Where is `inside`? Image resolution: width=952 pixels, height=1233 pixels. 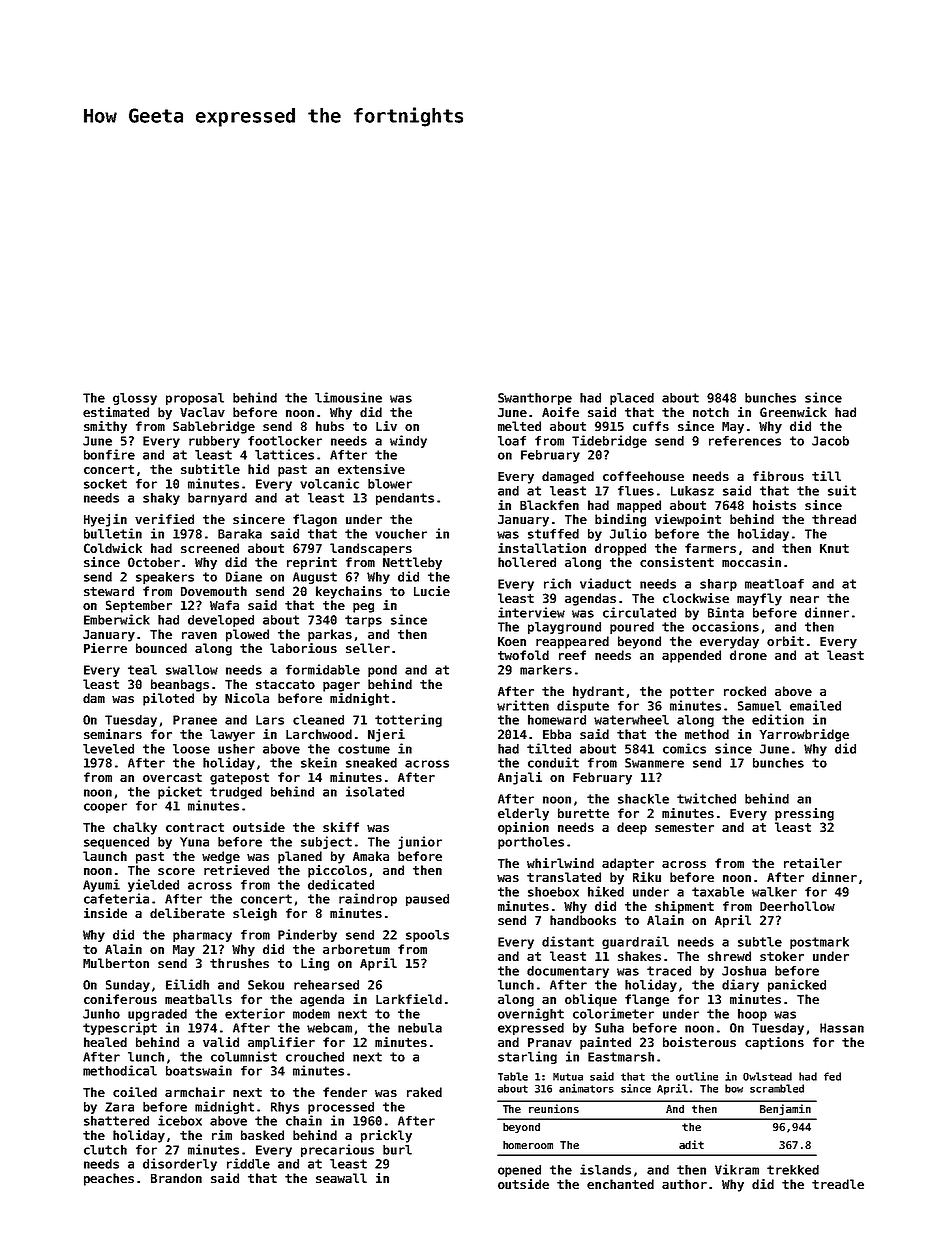 inside is located at coordinates (105, 913).
